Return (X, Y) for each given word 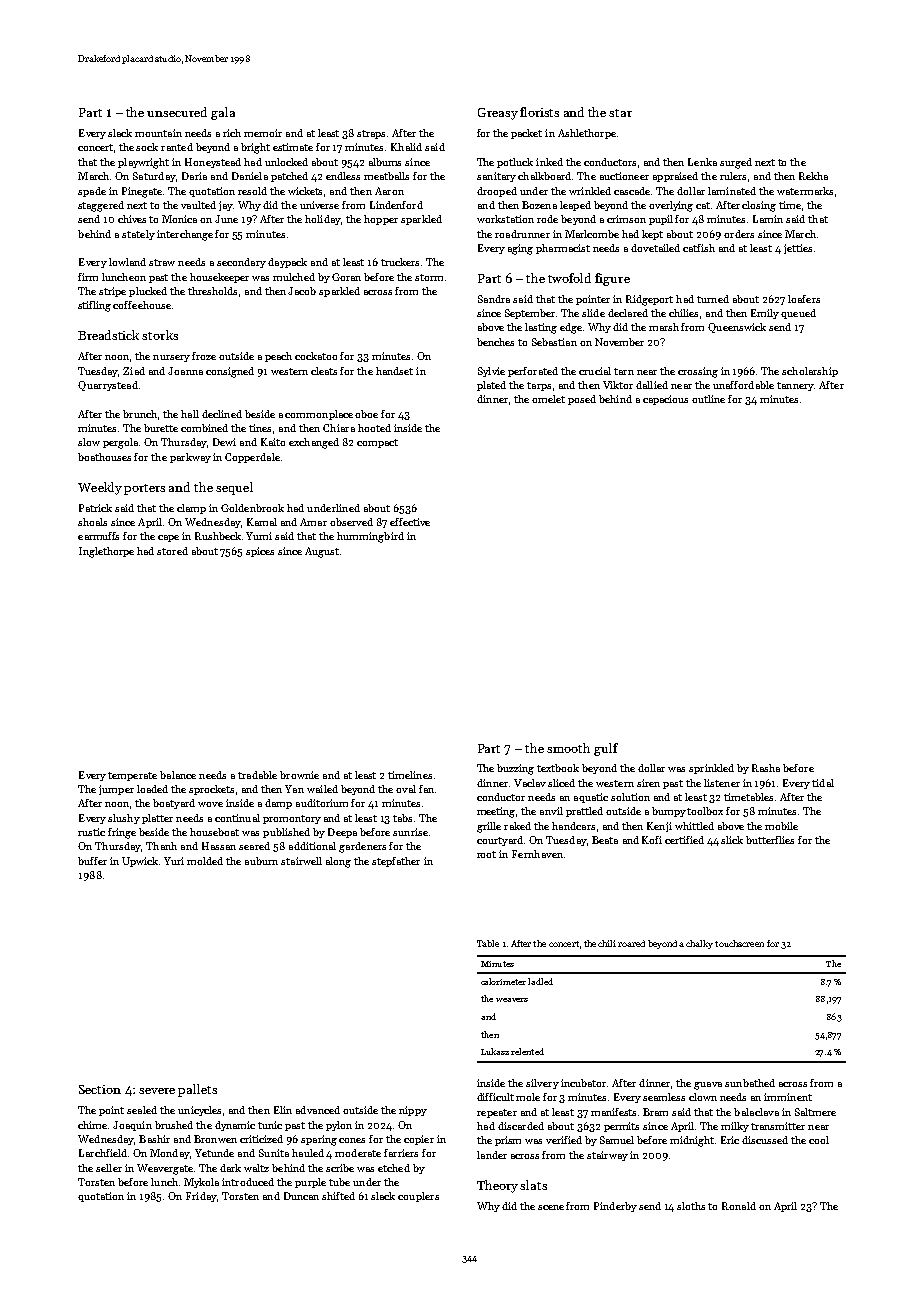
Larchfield (103, 1153)
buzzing (515, 769)
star (620, 113)
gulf (606, 749)
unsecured (177, 112)
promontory (292, 819)
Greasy (498, 114)
